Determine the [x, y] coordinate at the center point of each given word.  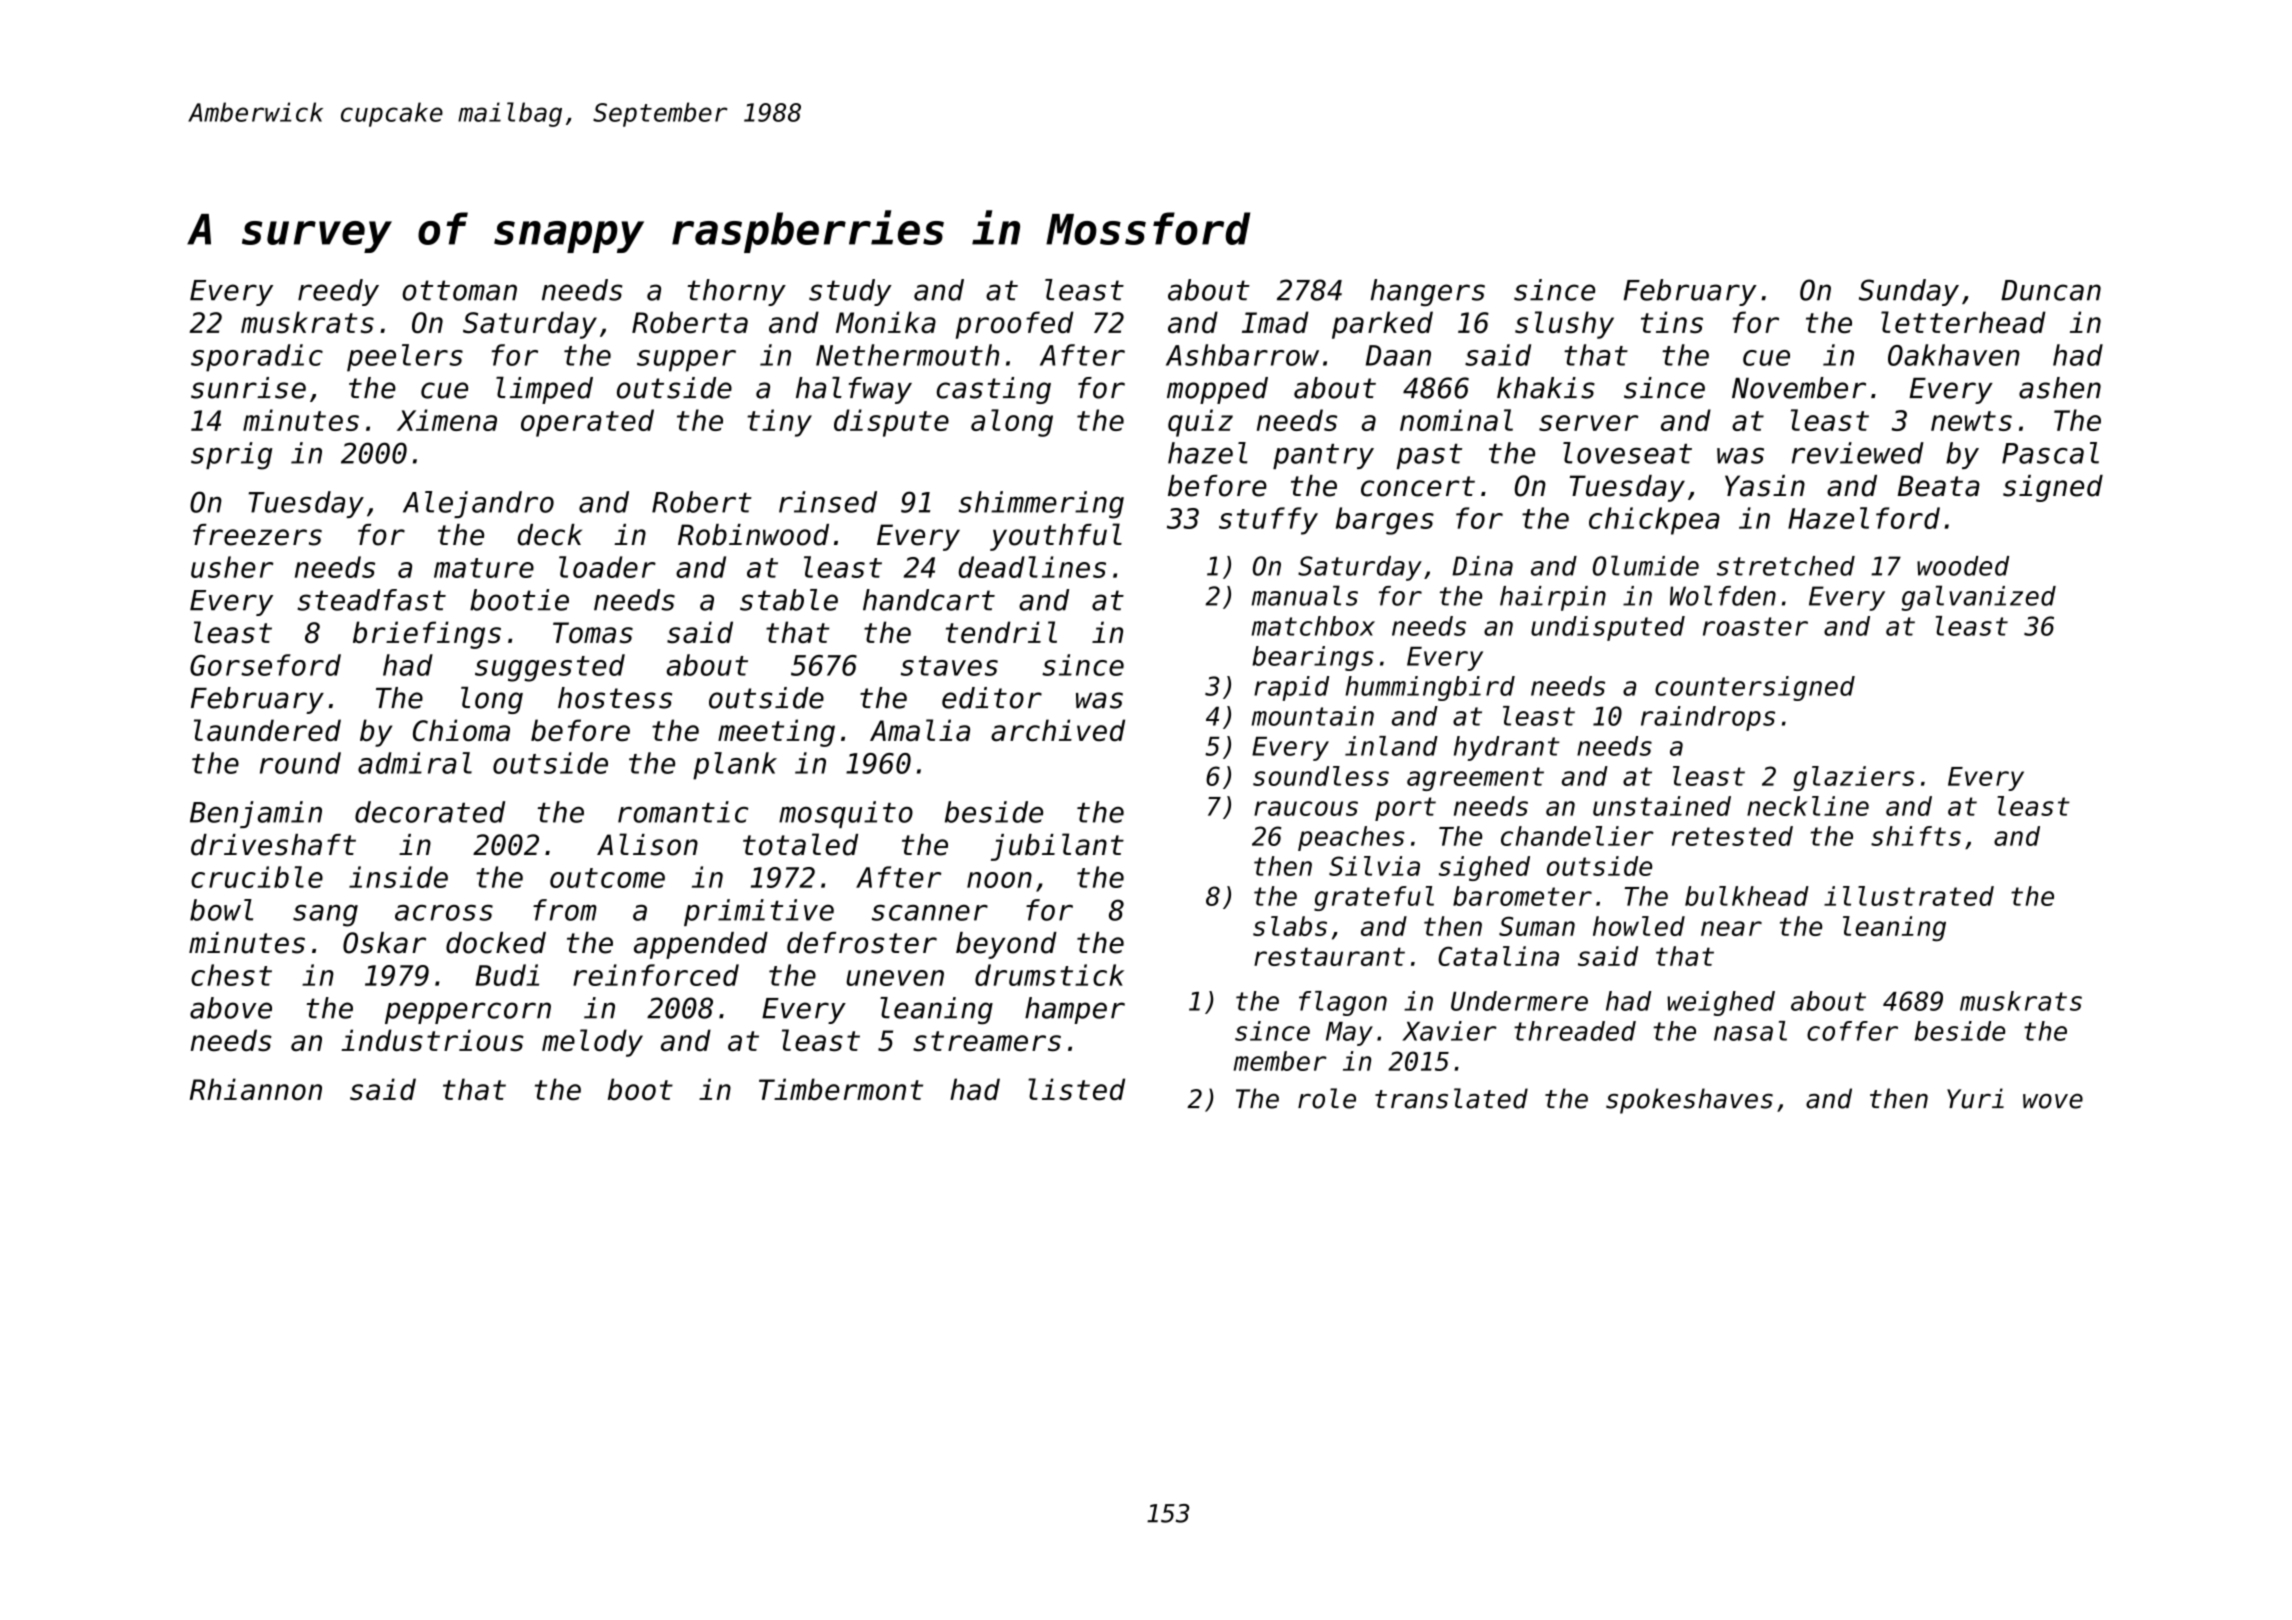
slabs [1290, 926]
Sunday [1909, 292]
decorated [430, 812]
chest [231, 975]
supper [686, 361]
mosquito [846, 814]
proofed [1015, 325]
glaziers [1854, 778]
